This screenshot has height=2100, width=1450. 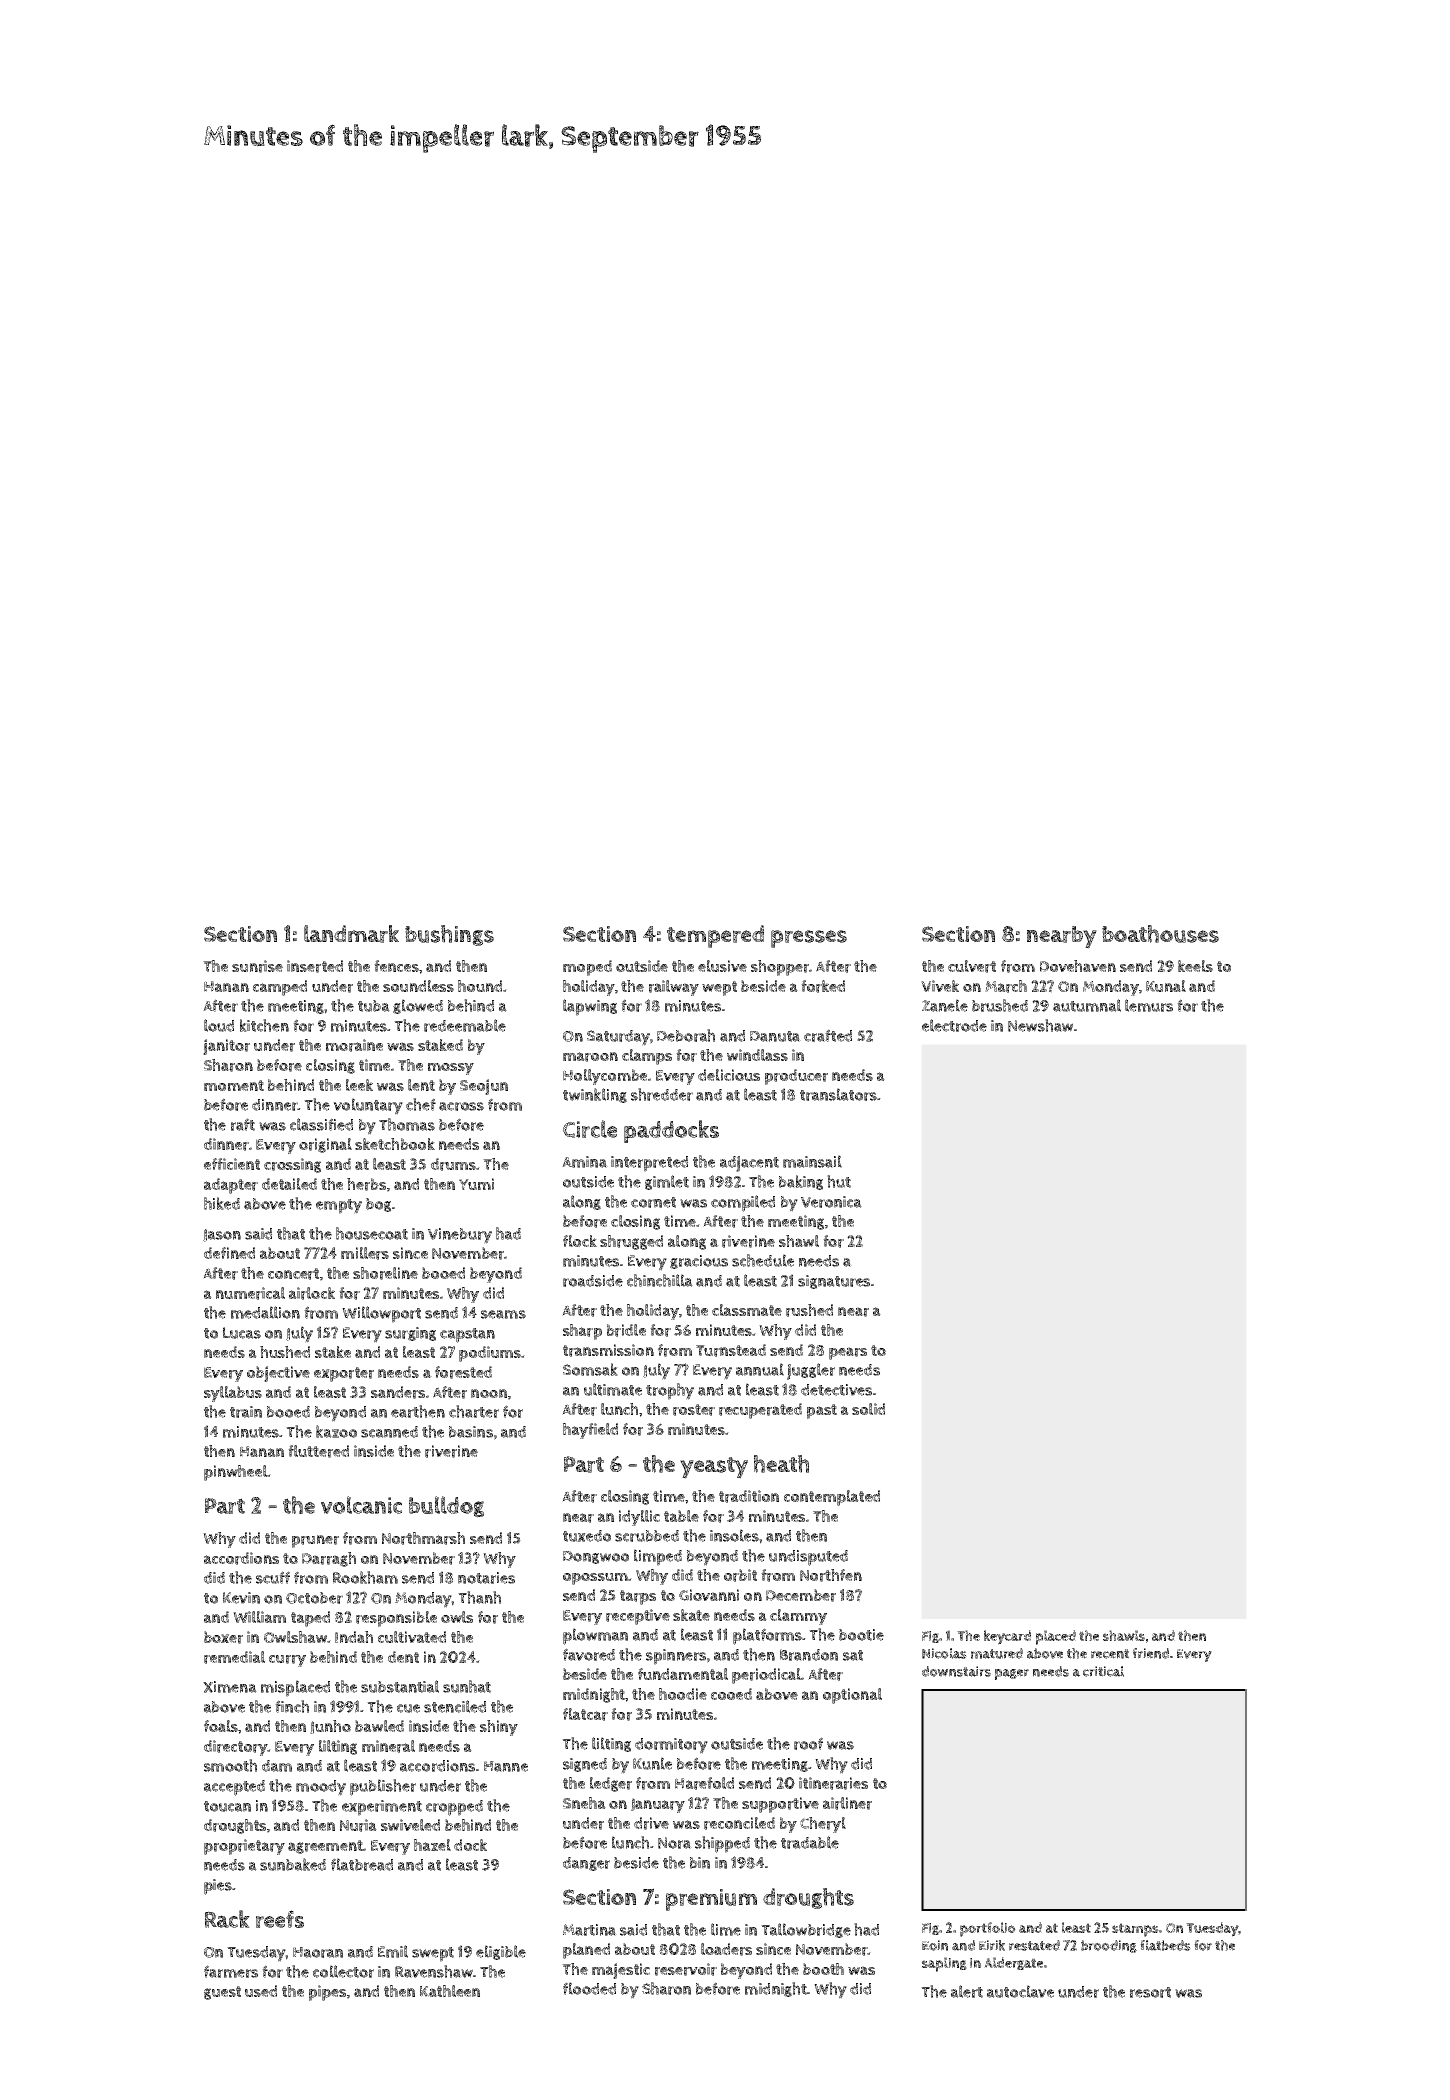 What do you see at coordinates (261, 1991) in the screenshot?
I see `used` at bounding box center [261, 1991].
